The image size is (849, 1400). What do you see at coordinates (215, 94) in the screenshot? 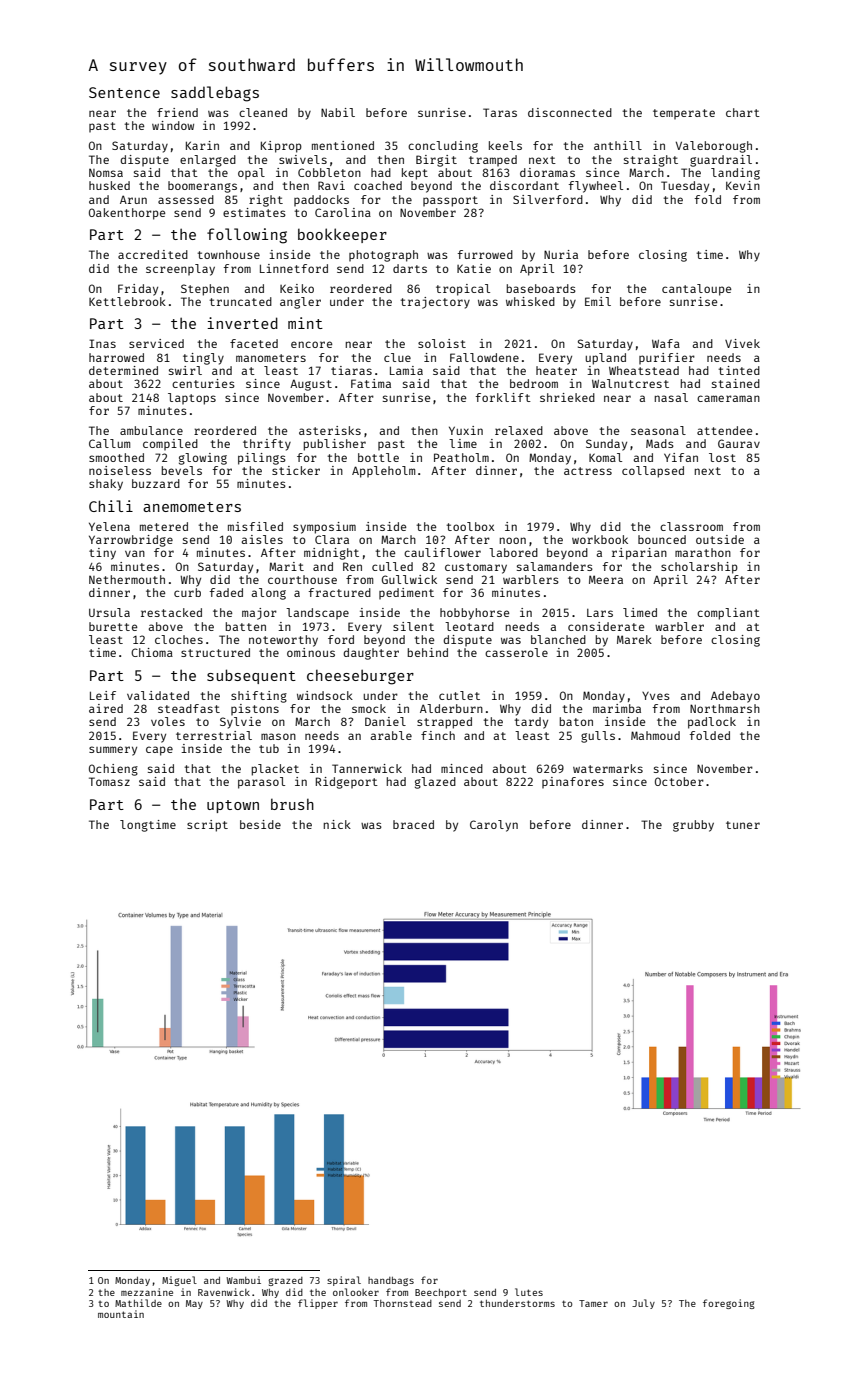
I see `saddlebags` at bounding box center [215, 94].
